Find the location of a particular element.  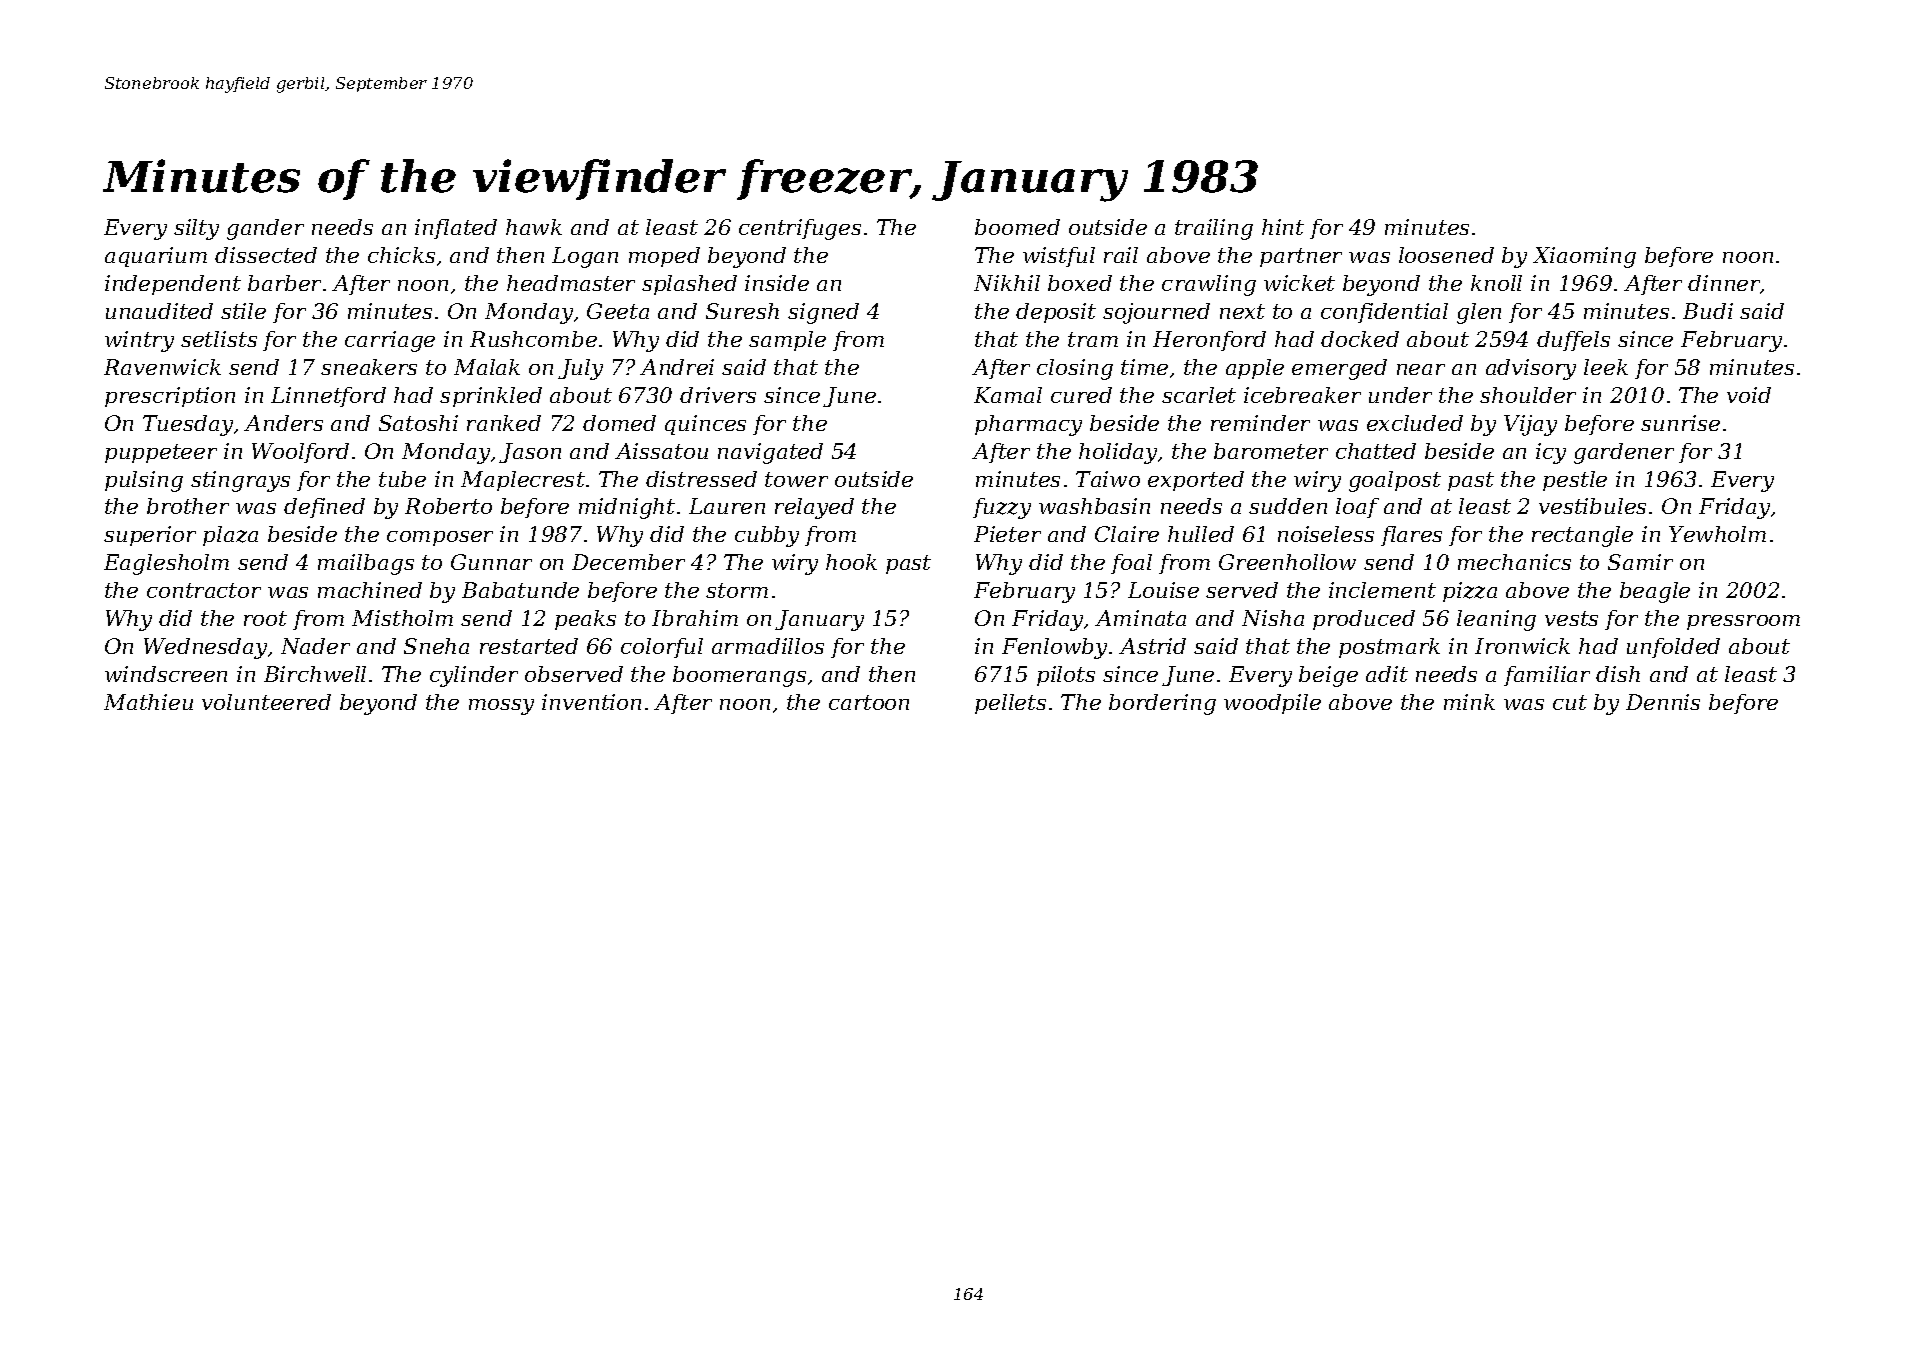

silty is located at coordinates (196, 229).
